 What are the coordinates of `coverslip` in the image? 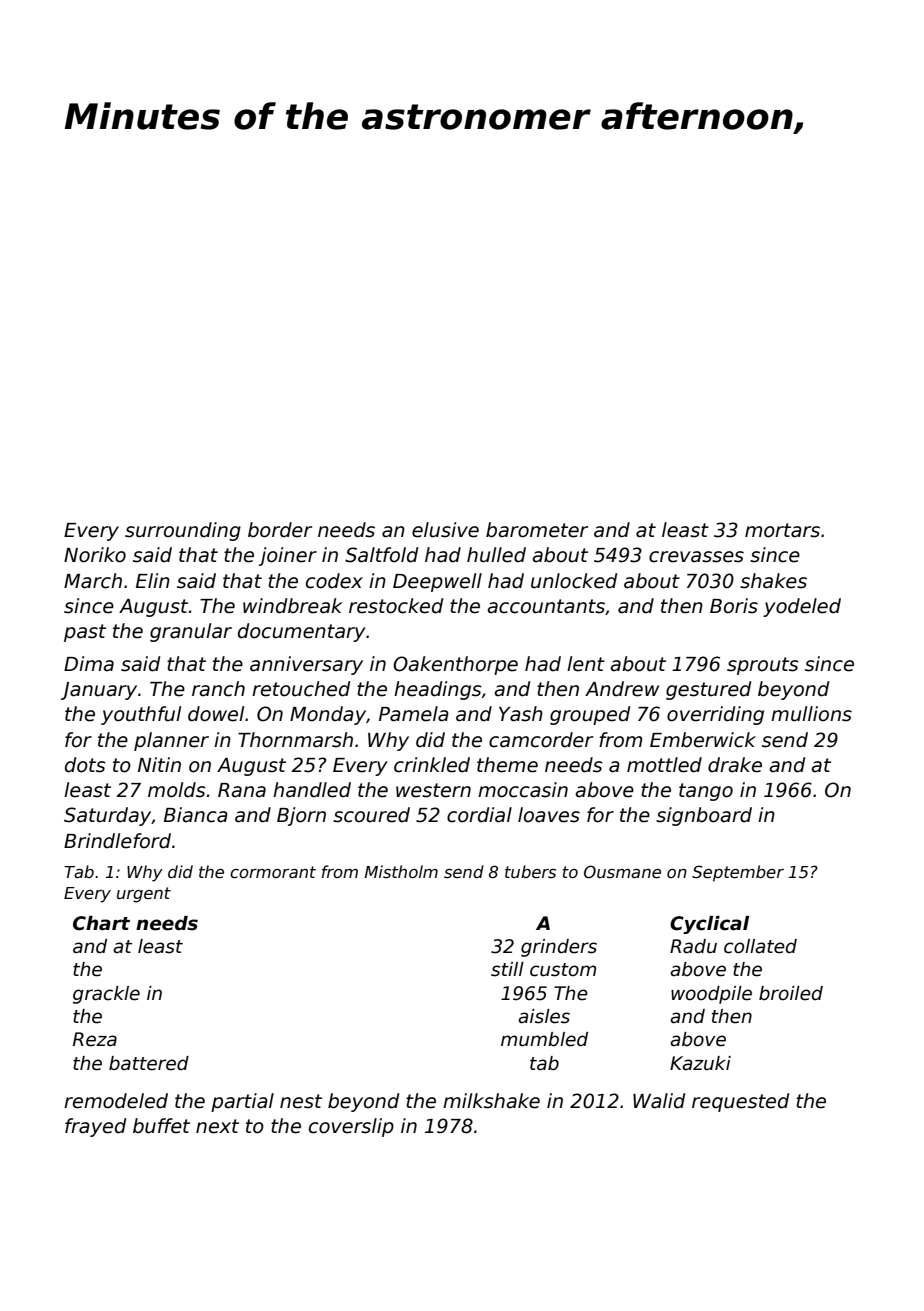 It's located at (351, 1127).
